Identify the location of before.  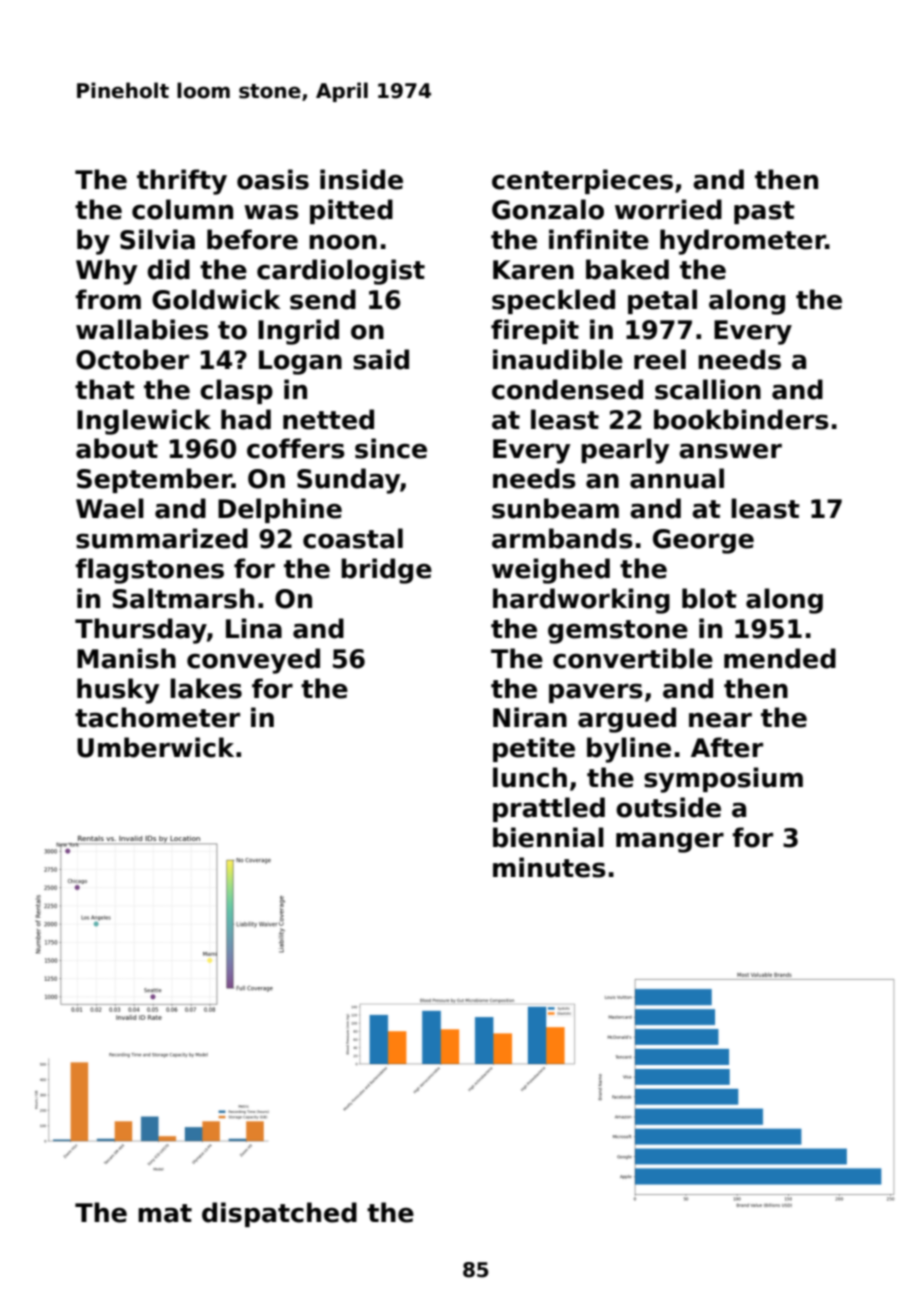
(252, 239).
